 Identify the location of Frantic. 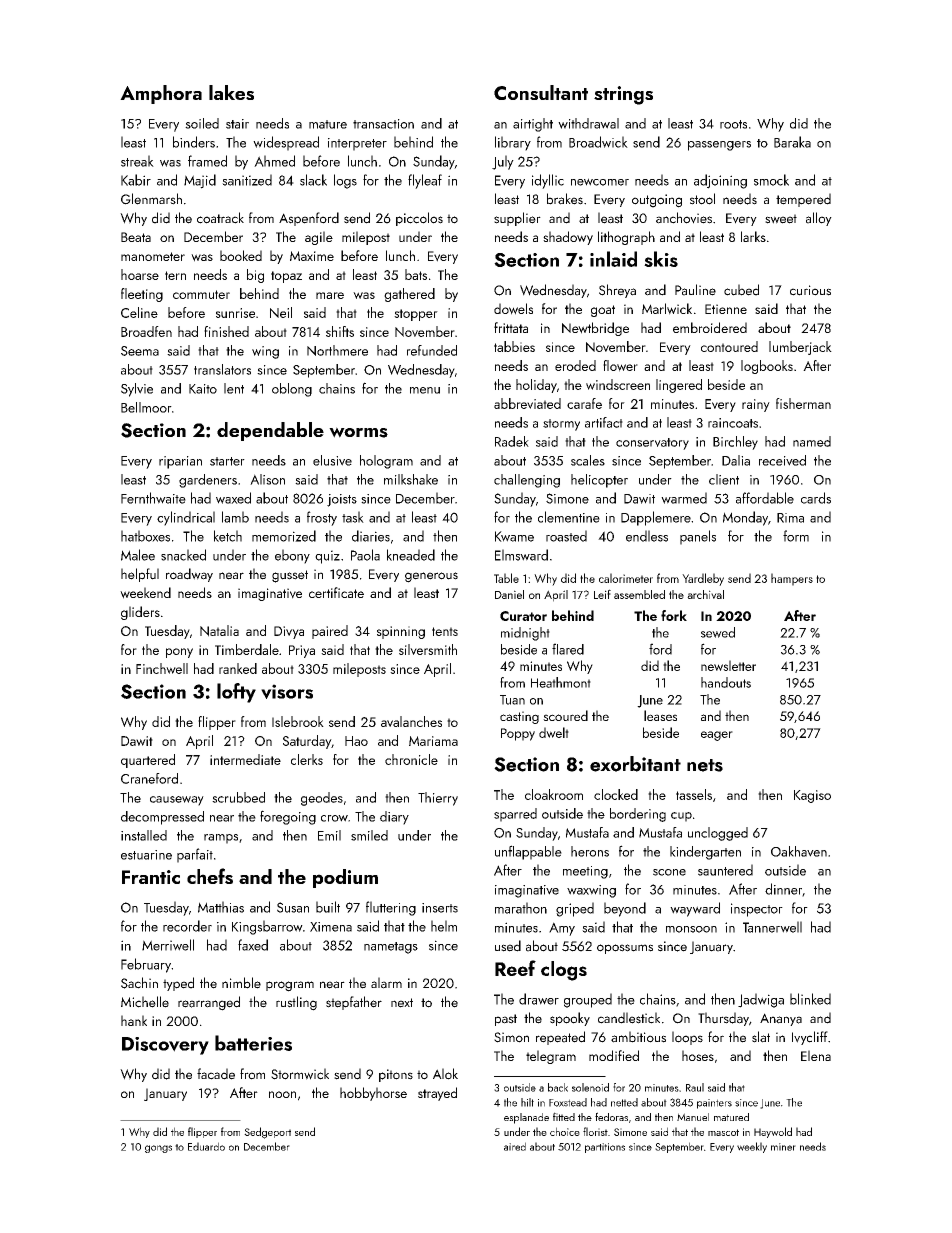
(151, 877).
